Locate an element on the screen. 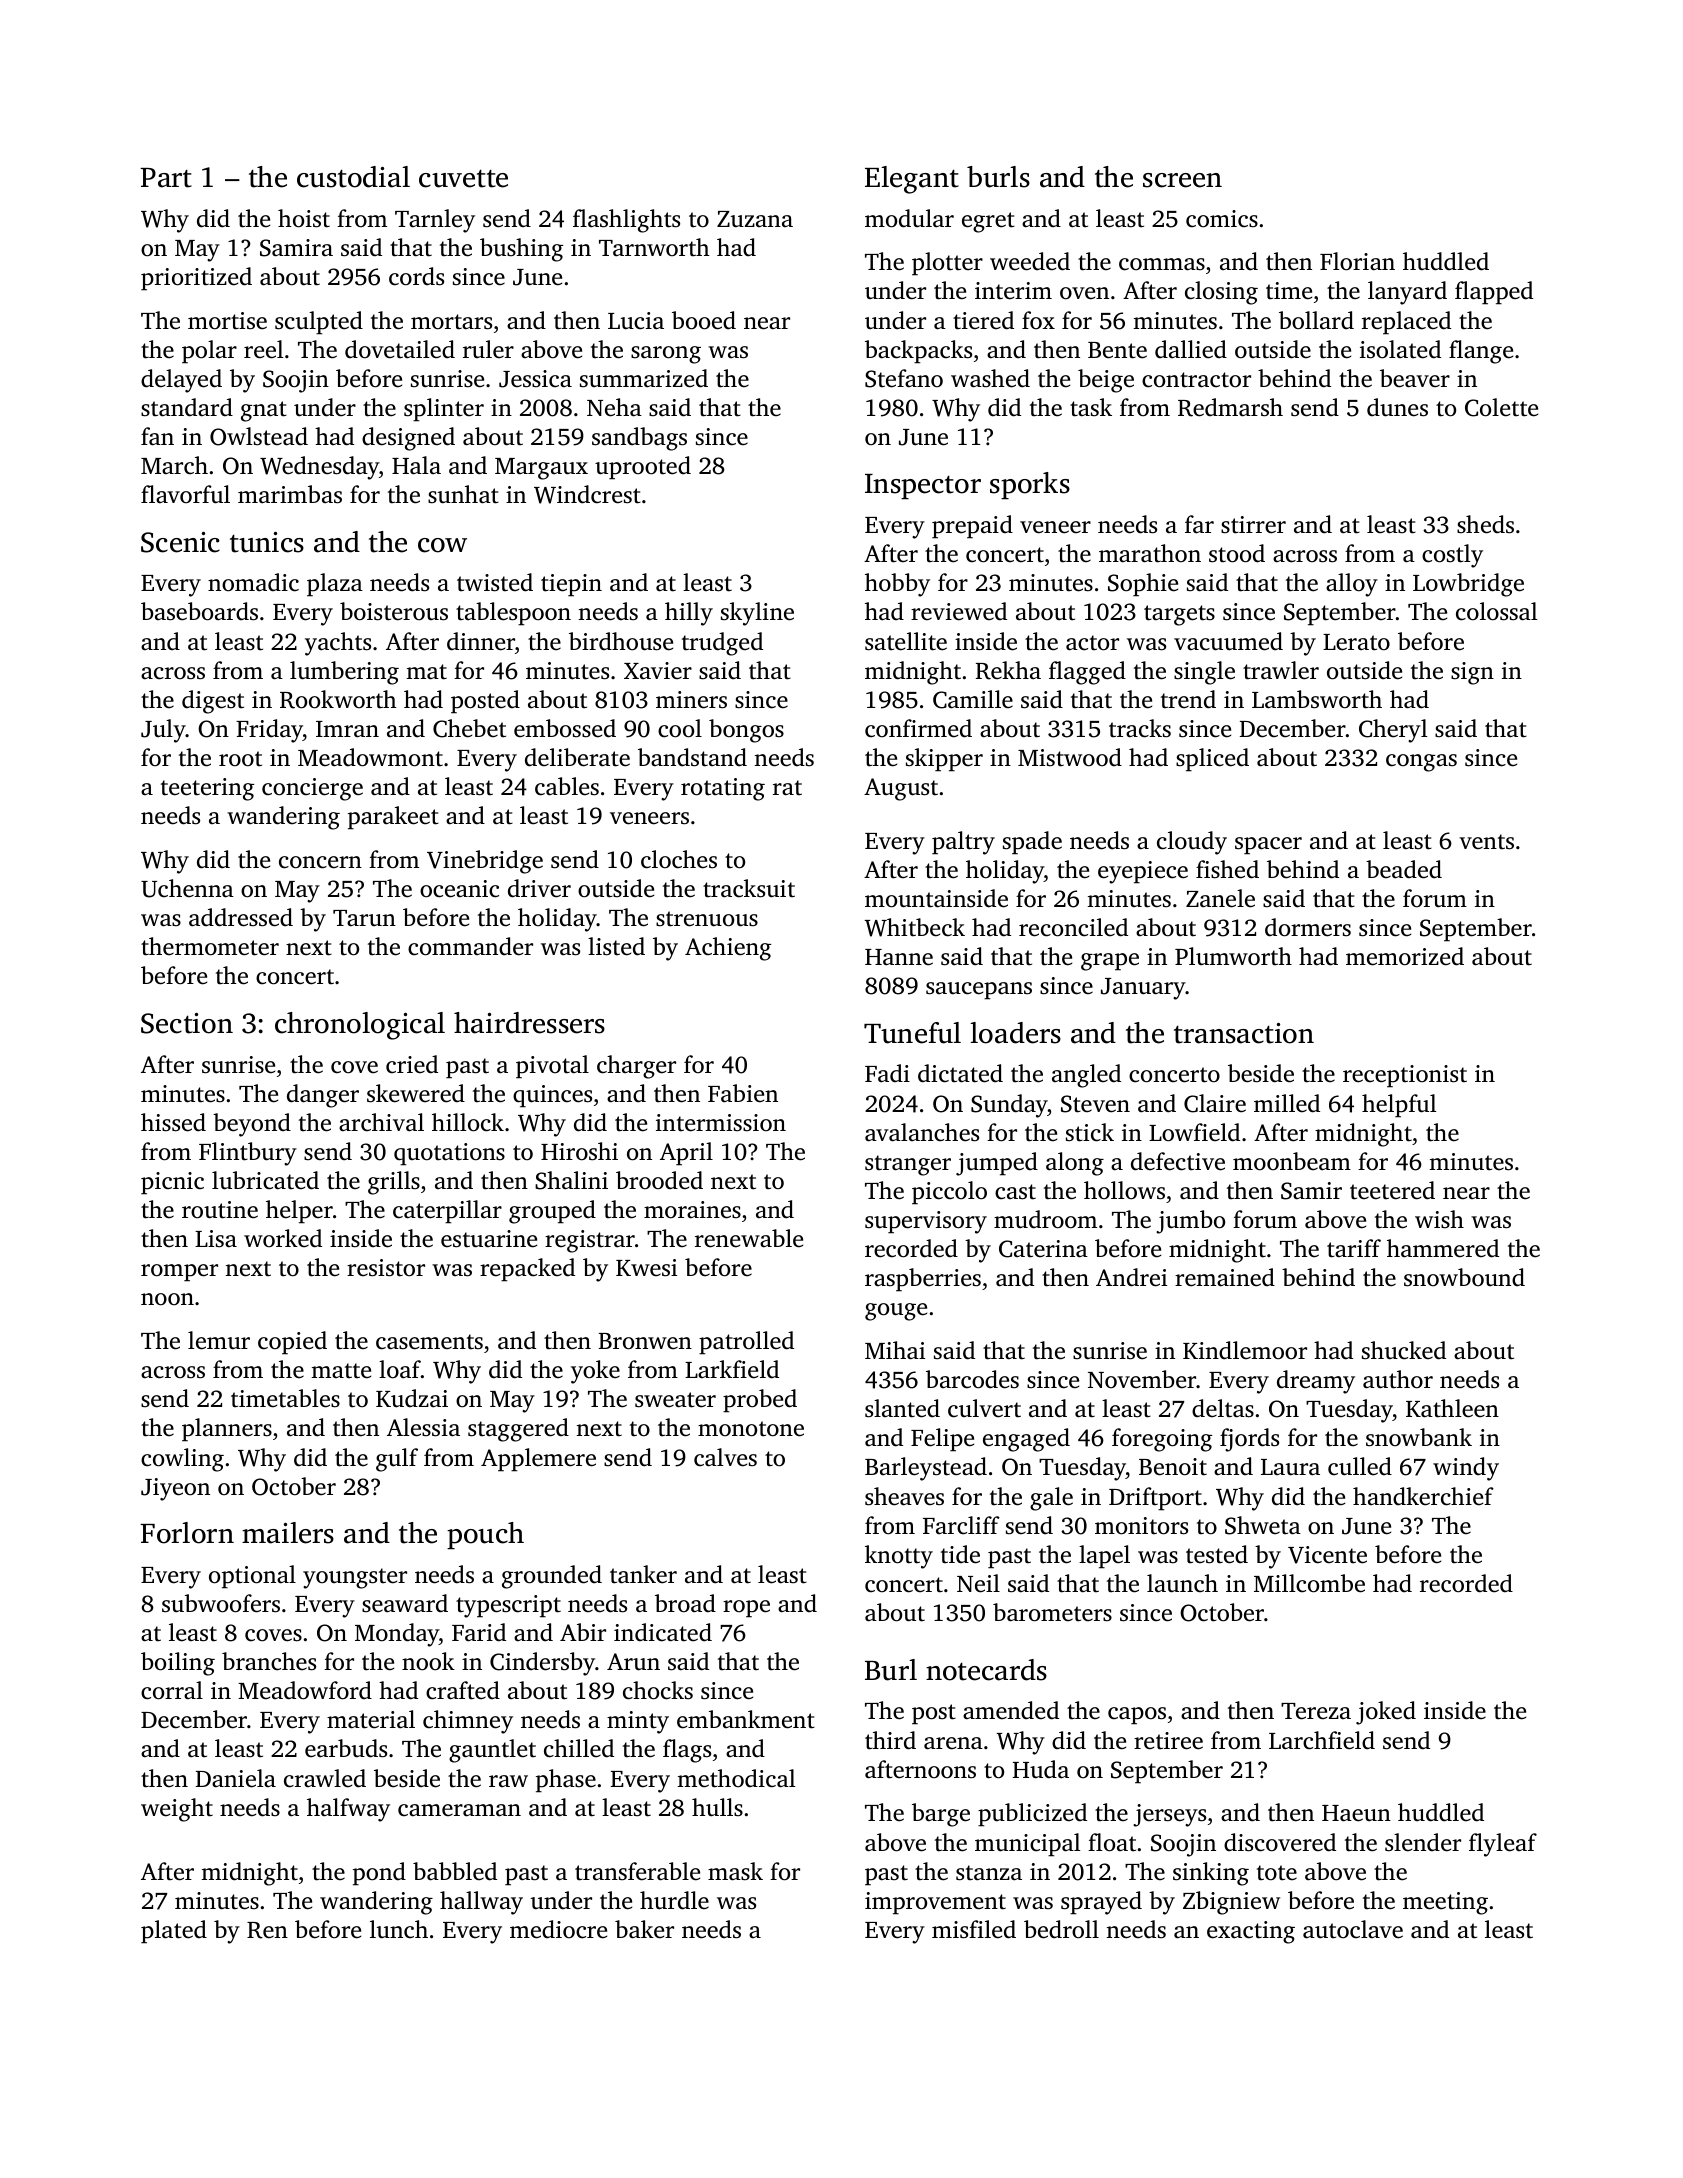 The image size is (1683, 2178). screen is located at coordinates (1182, 180).
